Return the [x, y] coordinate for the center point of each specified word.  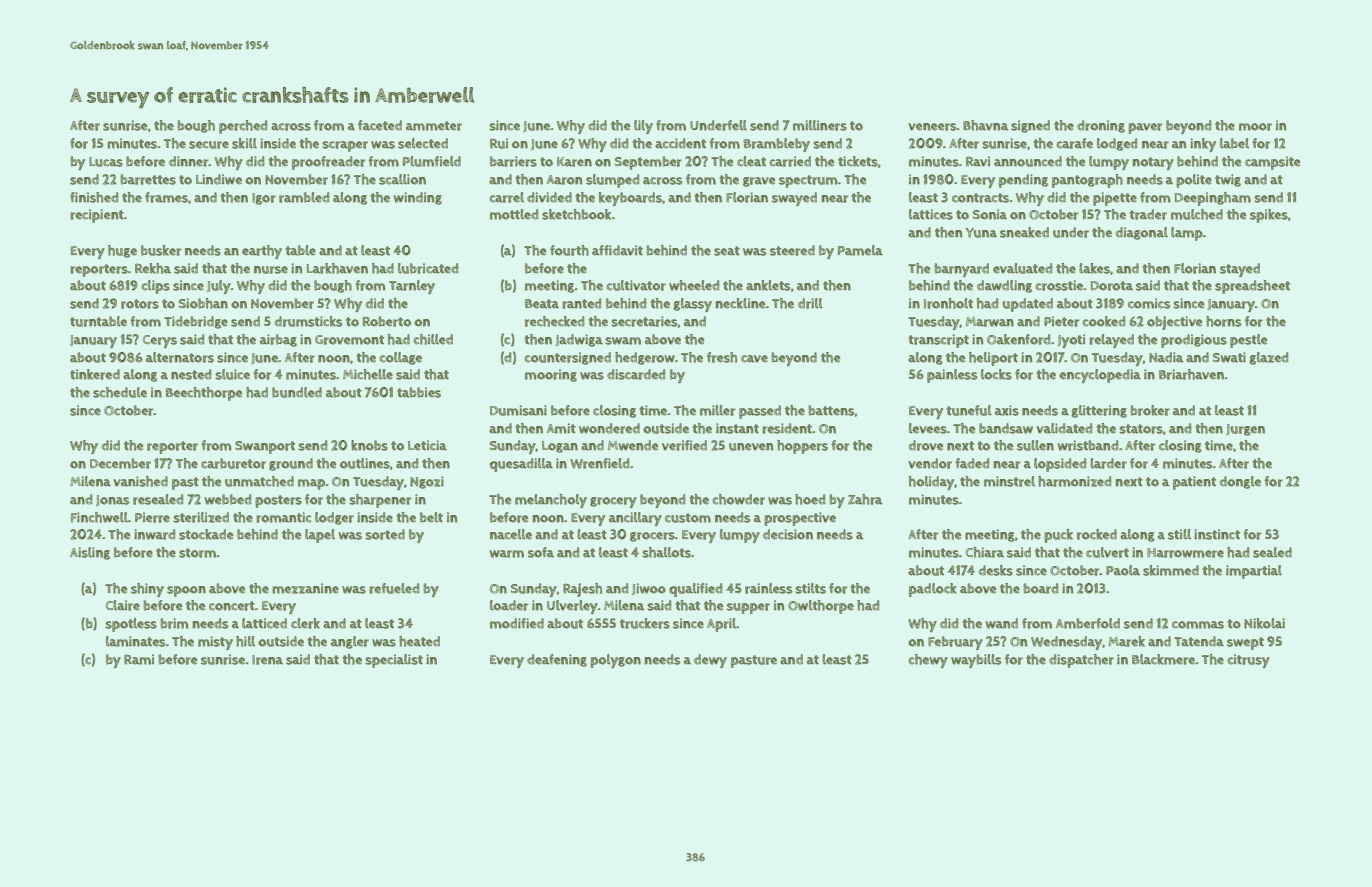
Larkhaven [337, 268]
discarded [636, 374]
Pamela [860, 250]
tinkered [95, 374]
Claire [123, 605]
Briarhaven [1191, 374]
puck [1058, 536]
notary [1153, 163]
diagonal [1142, 233]
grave [759, 182]
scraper [345, 146]
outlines [365, 463]
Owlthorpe [821, 607]
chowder [739, 499]
